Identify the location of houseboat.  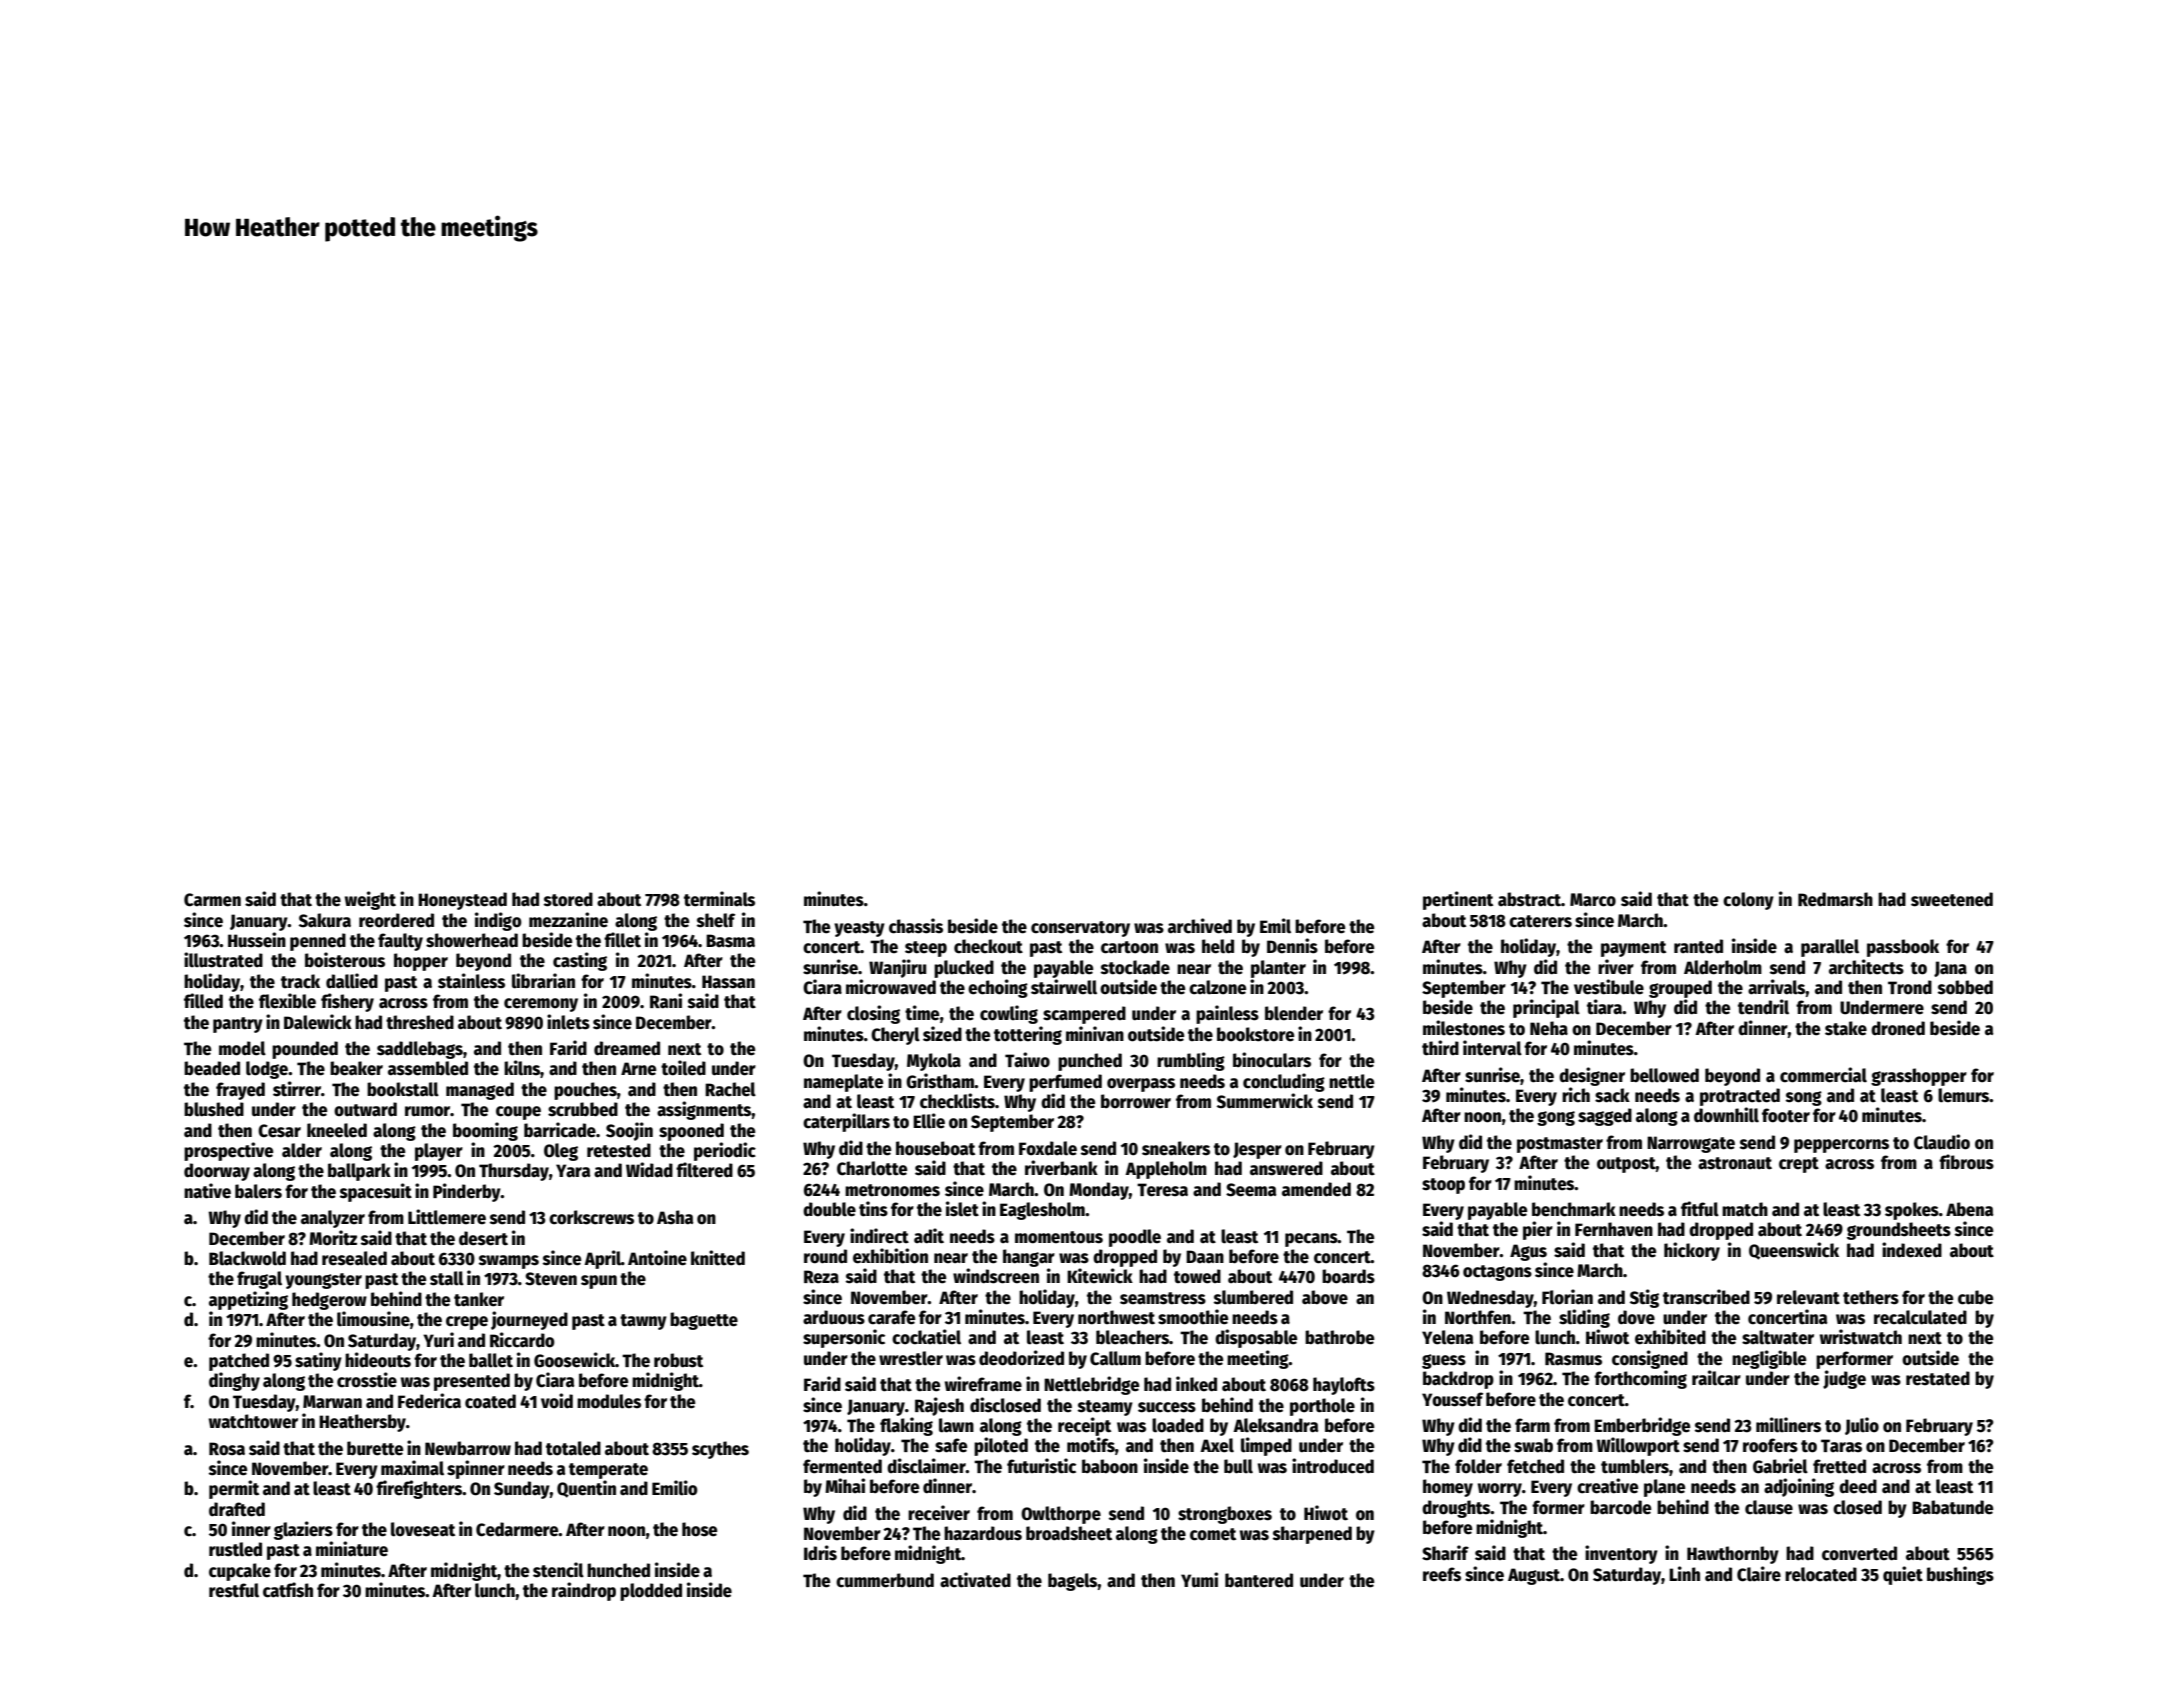
(935, 1148).
